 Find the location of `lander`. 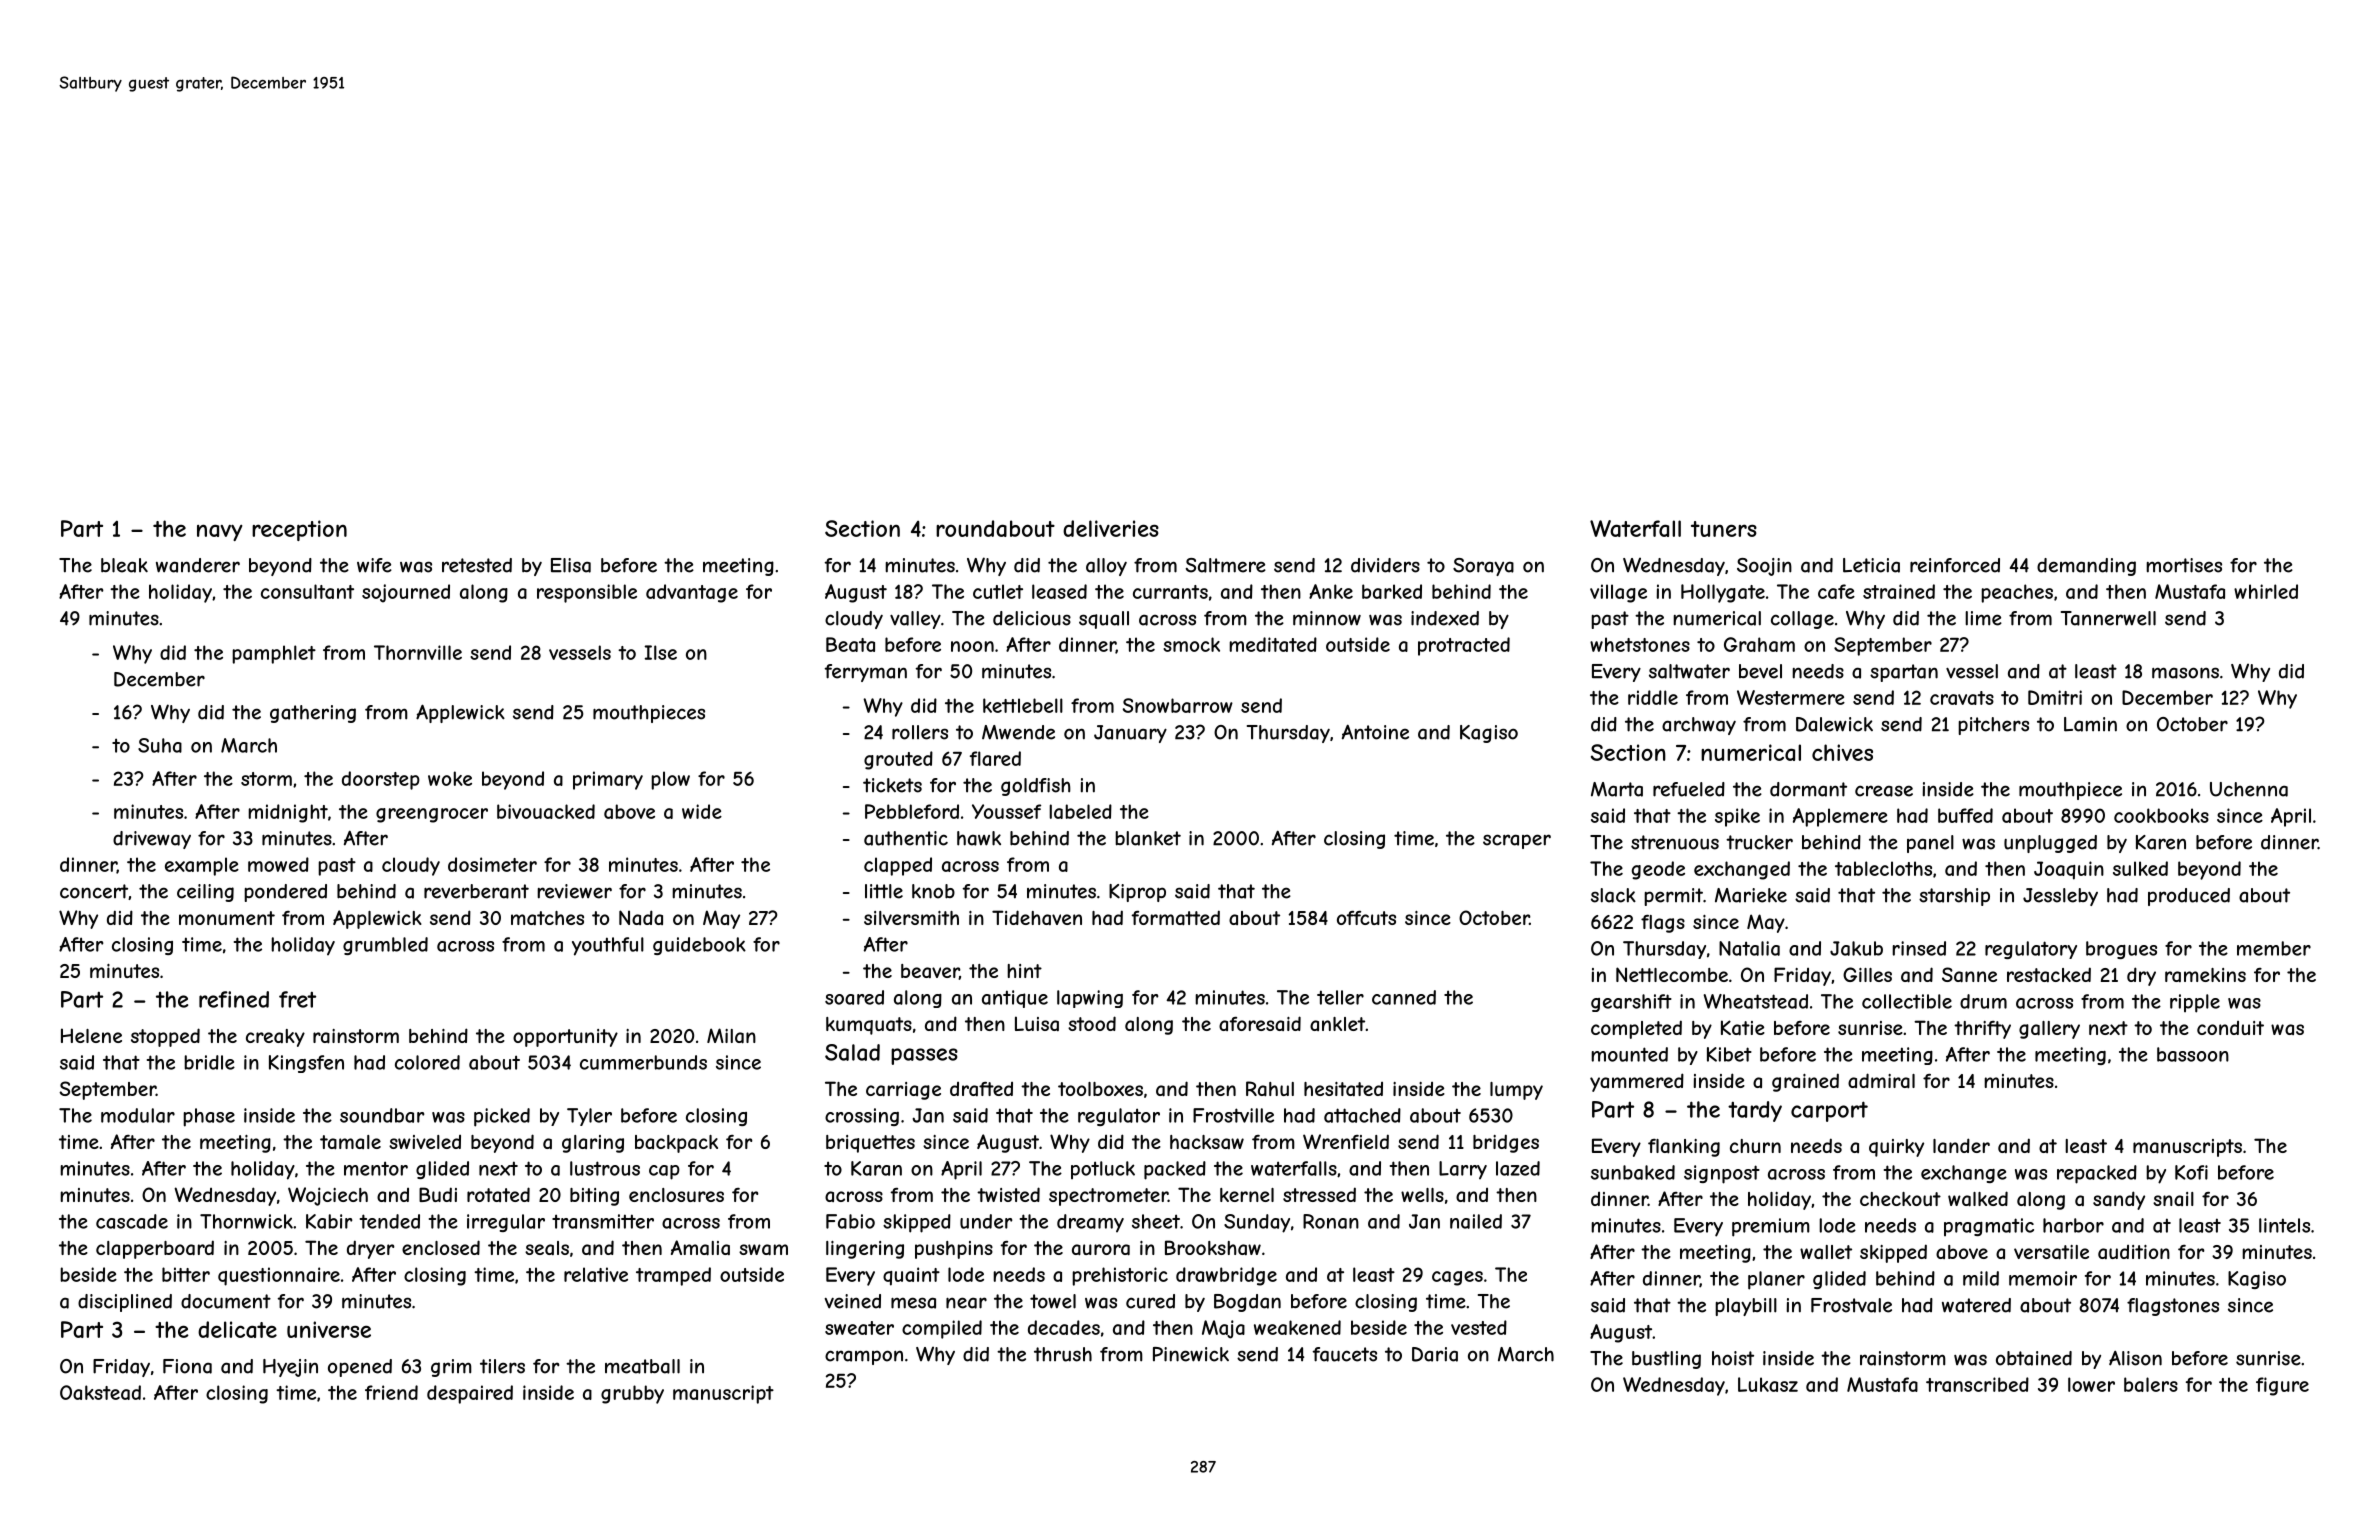

lander is located at coordinates (1961, 1146).
